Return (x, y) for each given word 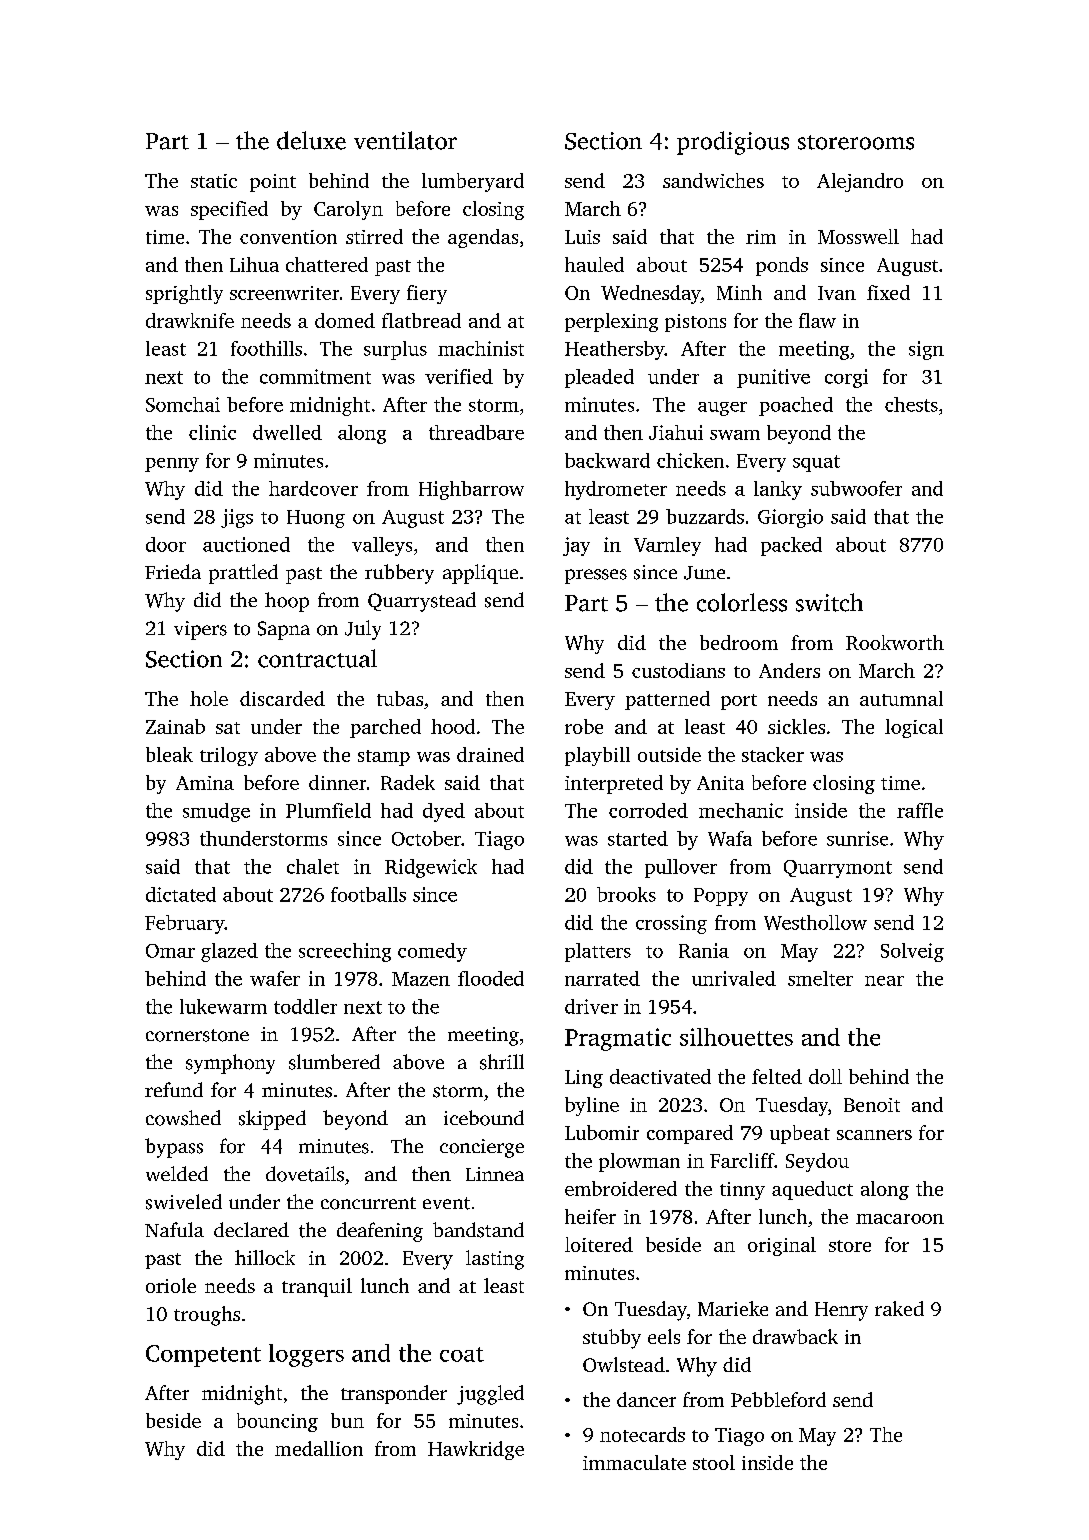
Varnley (667, 546)
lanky (778, 490)
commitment (315, 376)
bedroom (739, 642)
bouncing (277, 1422)
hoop (287, 602)
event (446, 1203)
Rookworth (895, 642)
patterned (667, 700)
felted (777, 1076)
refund (174, 1089)
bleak (169, 754)
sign (926, 350)
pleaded (599, 378)
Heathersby (615, 350)
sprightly (184, 294)
